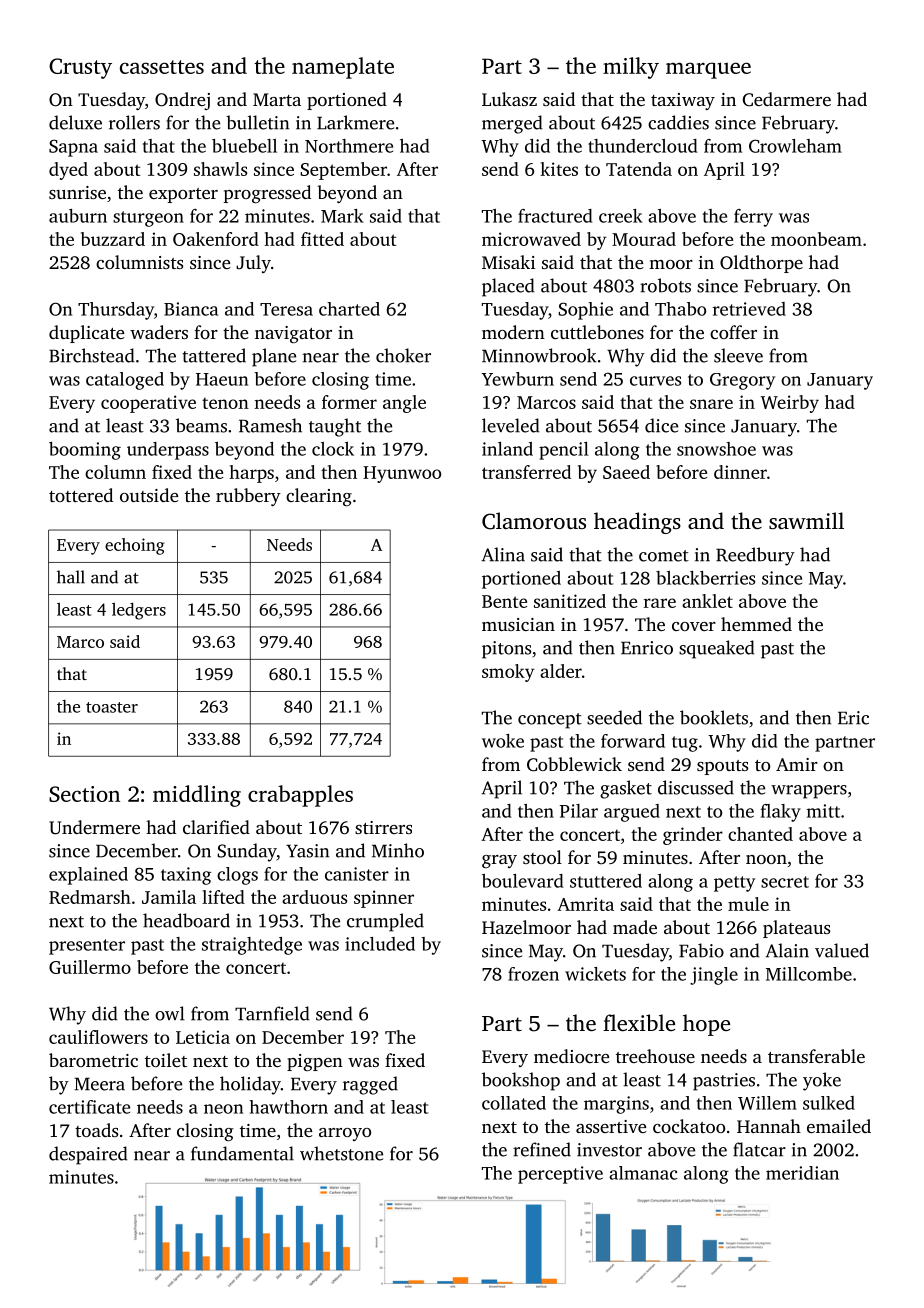 This page has width=924, height=1308. I want to click on Oakenford, so click(216, 239).
